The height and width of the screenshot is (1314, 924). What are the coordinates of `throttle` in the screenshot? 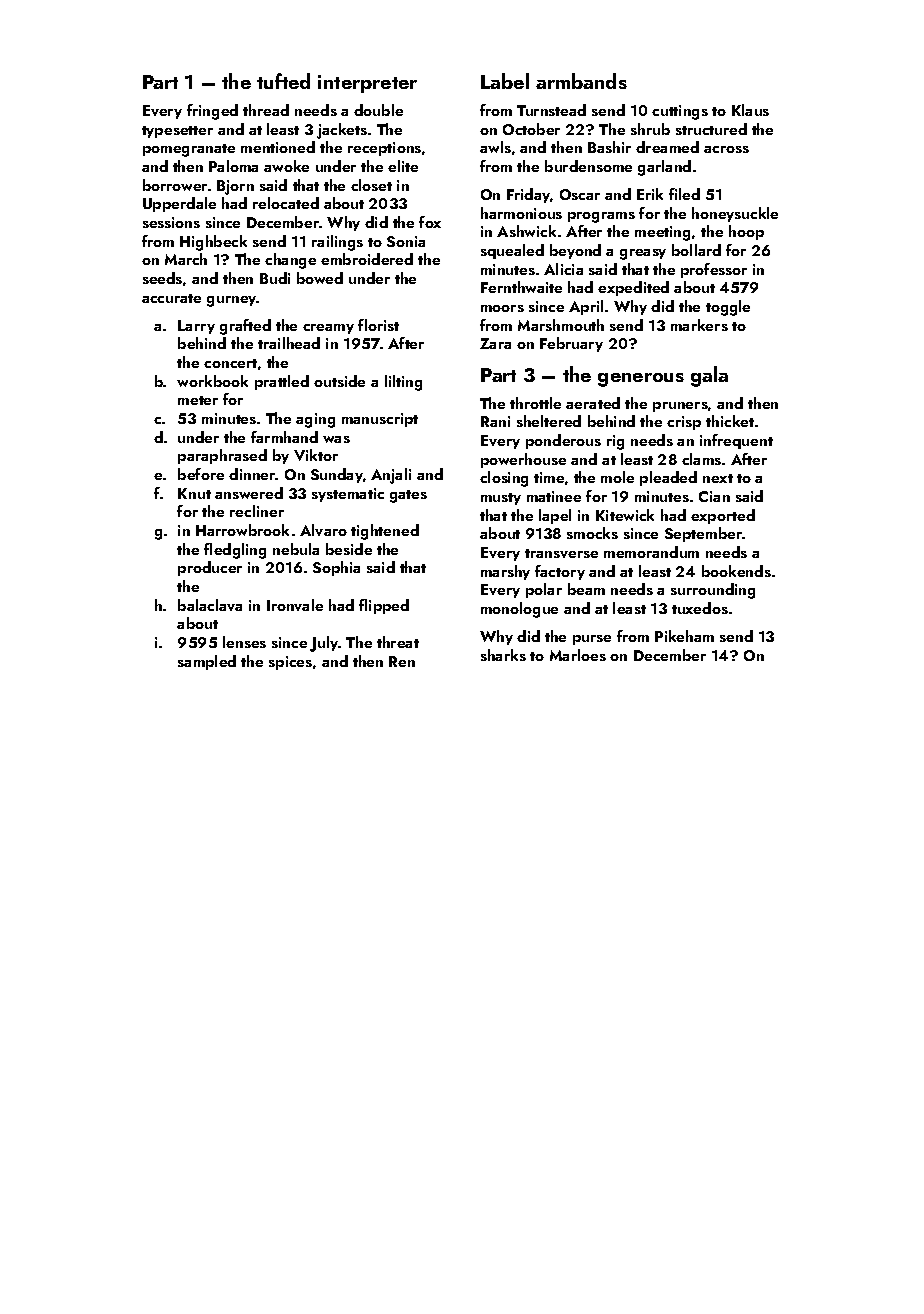 It's located at (535, 403).
